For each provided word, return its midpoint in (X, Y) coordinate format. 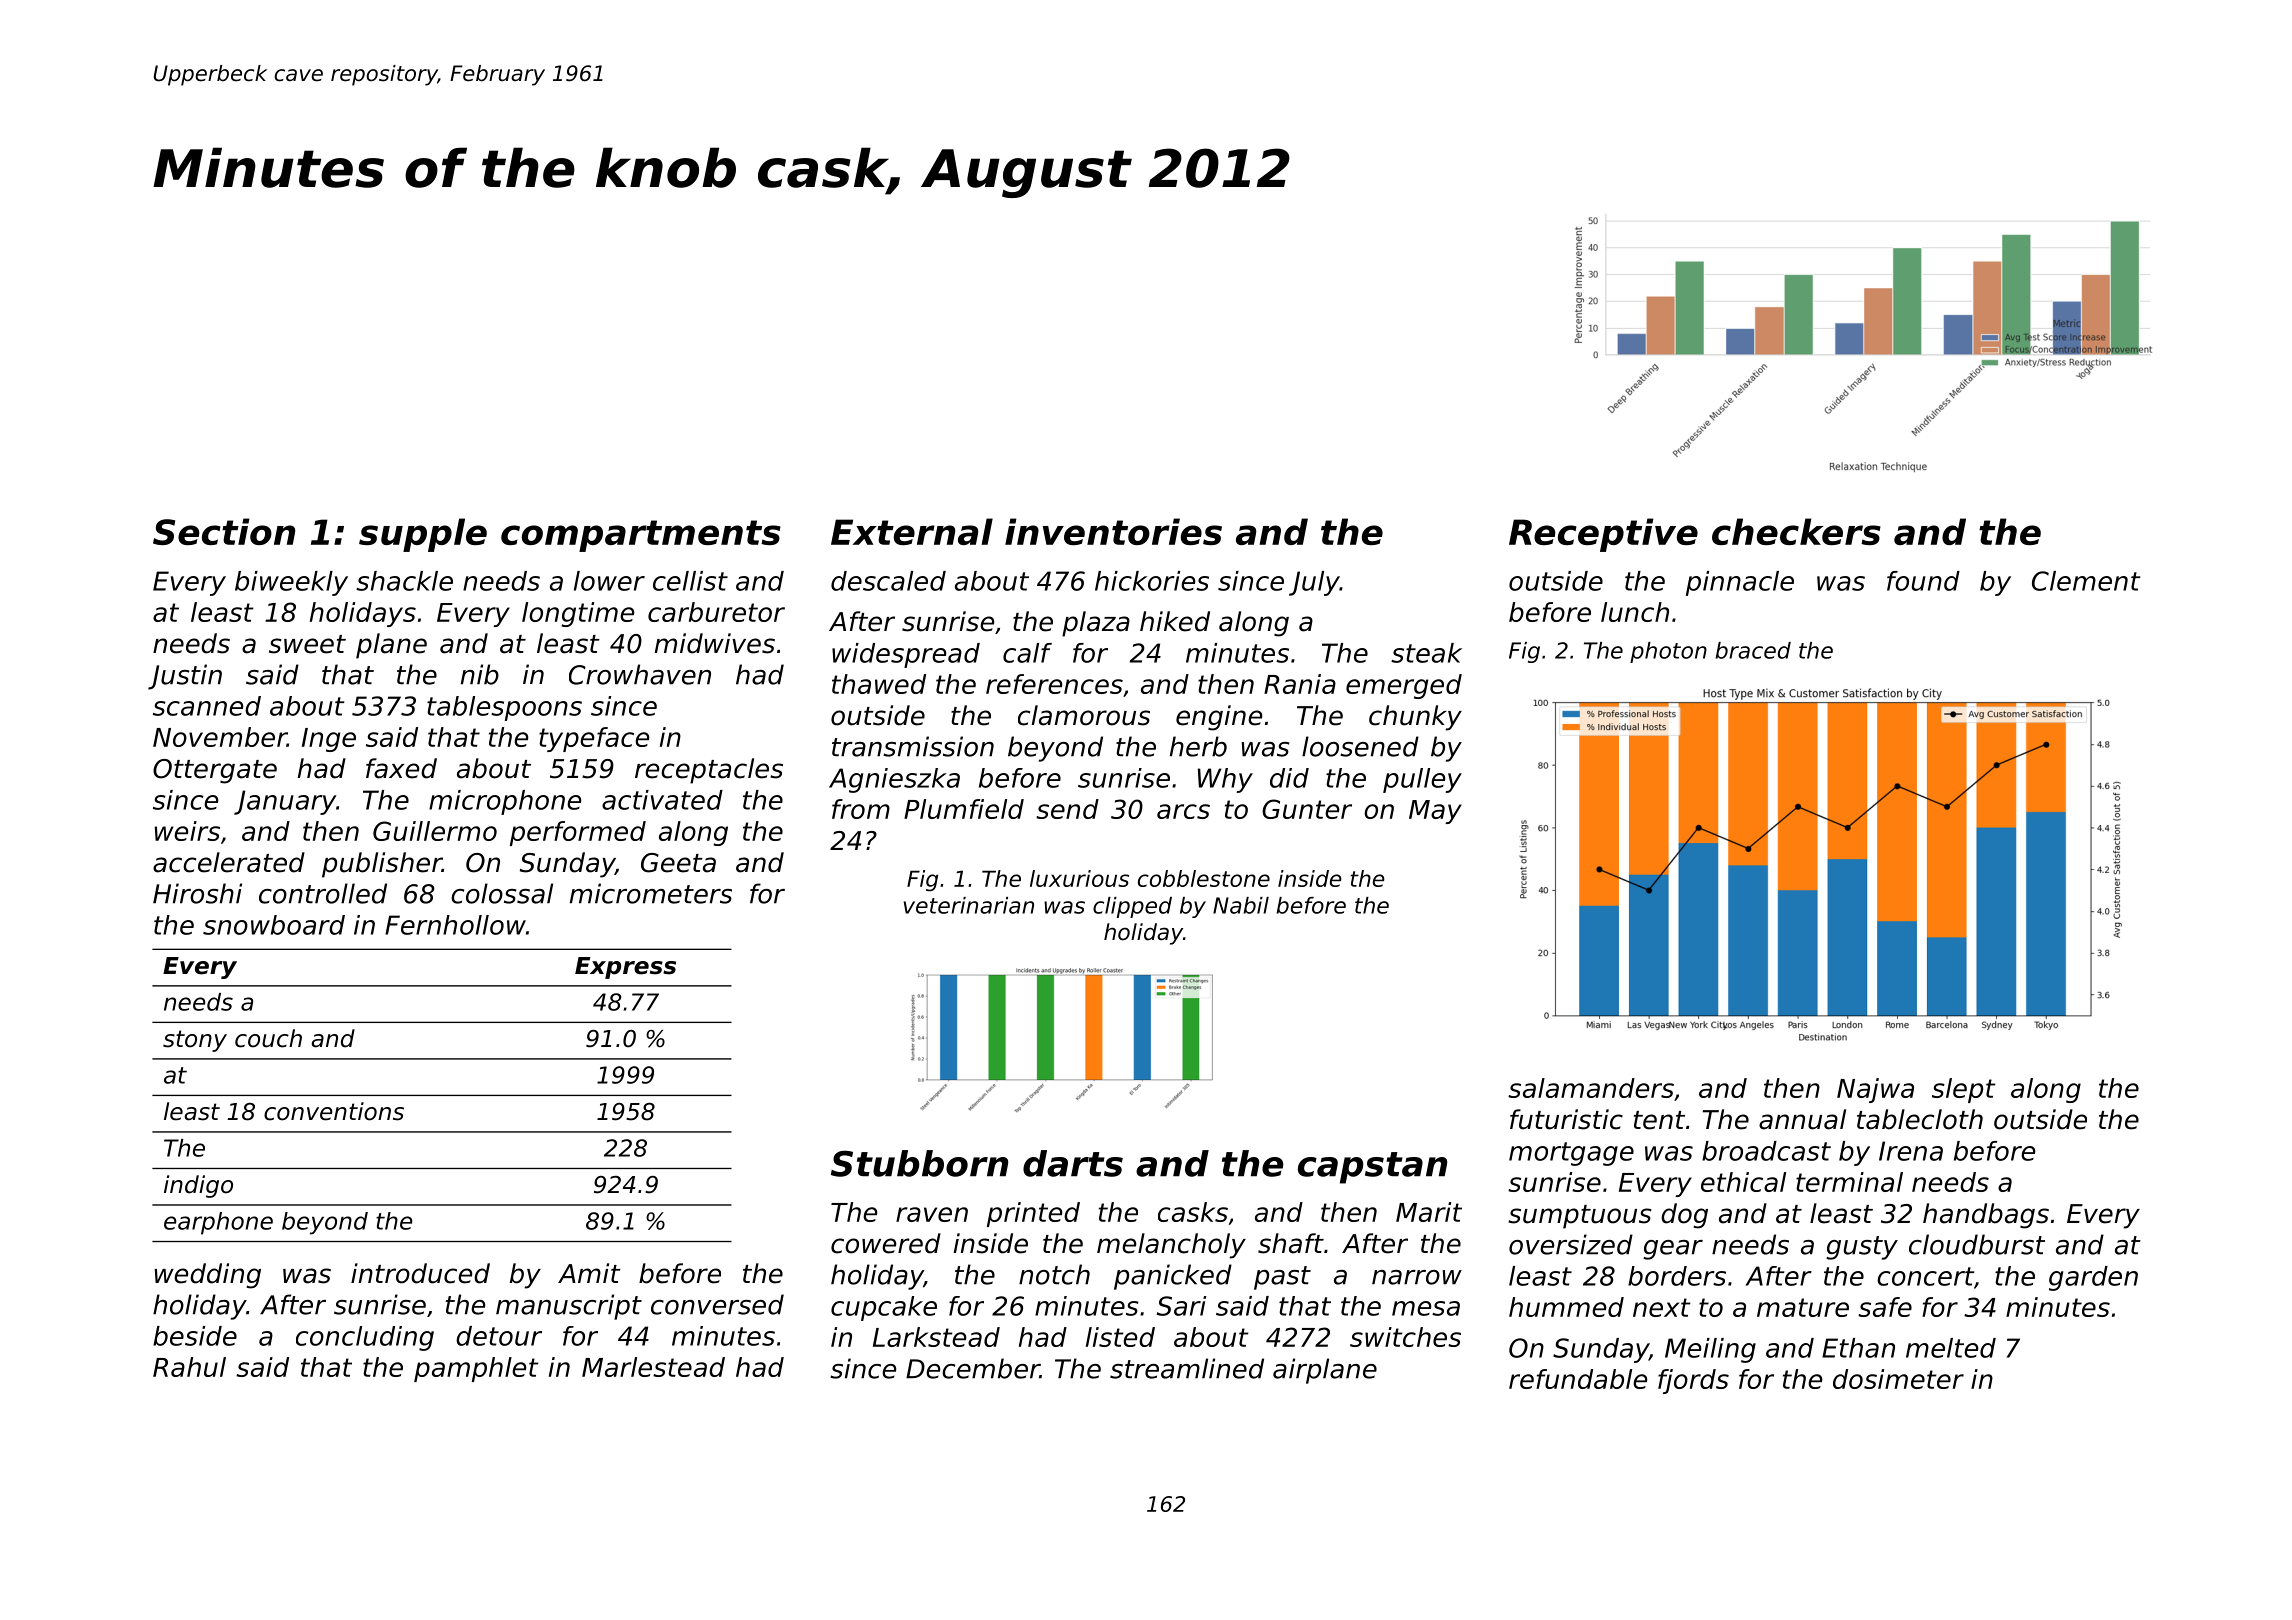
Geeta (678, 863)
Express (625, 968)
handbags (1986, 1216)
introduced (420, 1273)
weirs (187, 831)
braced (1753, 650)
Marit (1429, 1212)
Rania (1300, 684)
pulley (1422, 780)
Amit (589, 1273)
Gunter (1307, 809)
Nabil (1241, 905)
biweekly (291, 583)
